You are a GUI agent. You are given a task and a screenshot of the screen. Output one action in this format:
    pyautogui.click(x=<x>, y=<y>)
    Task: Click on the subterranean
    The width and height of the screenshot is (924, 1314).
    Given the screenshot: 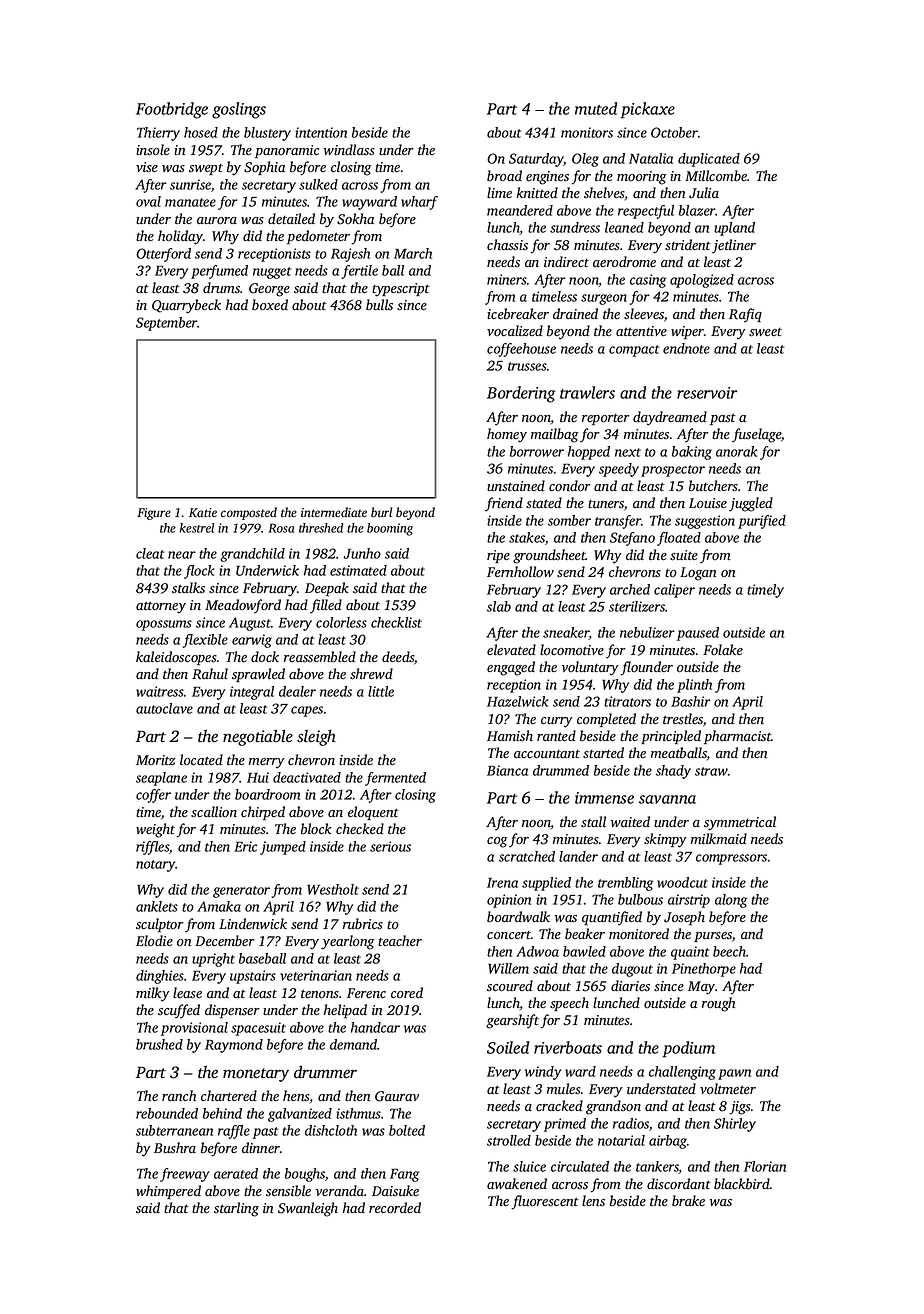 What is the action you would take?
    pyautogui.click(x=174, y=1130)
